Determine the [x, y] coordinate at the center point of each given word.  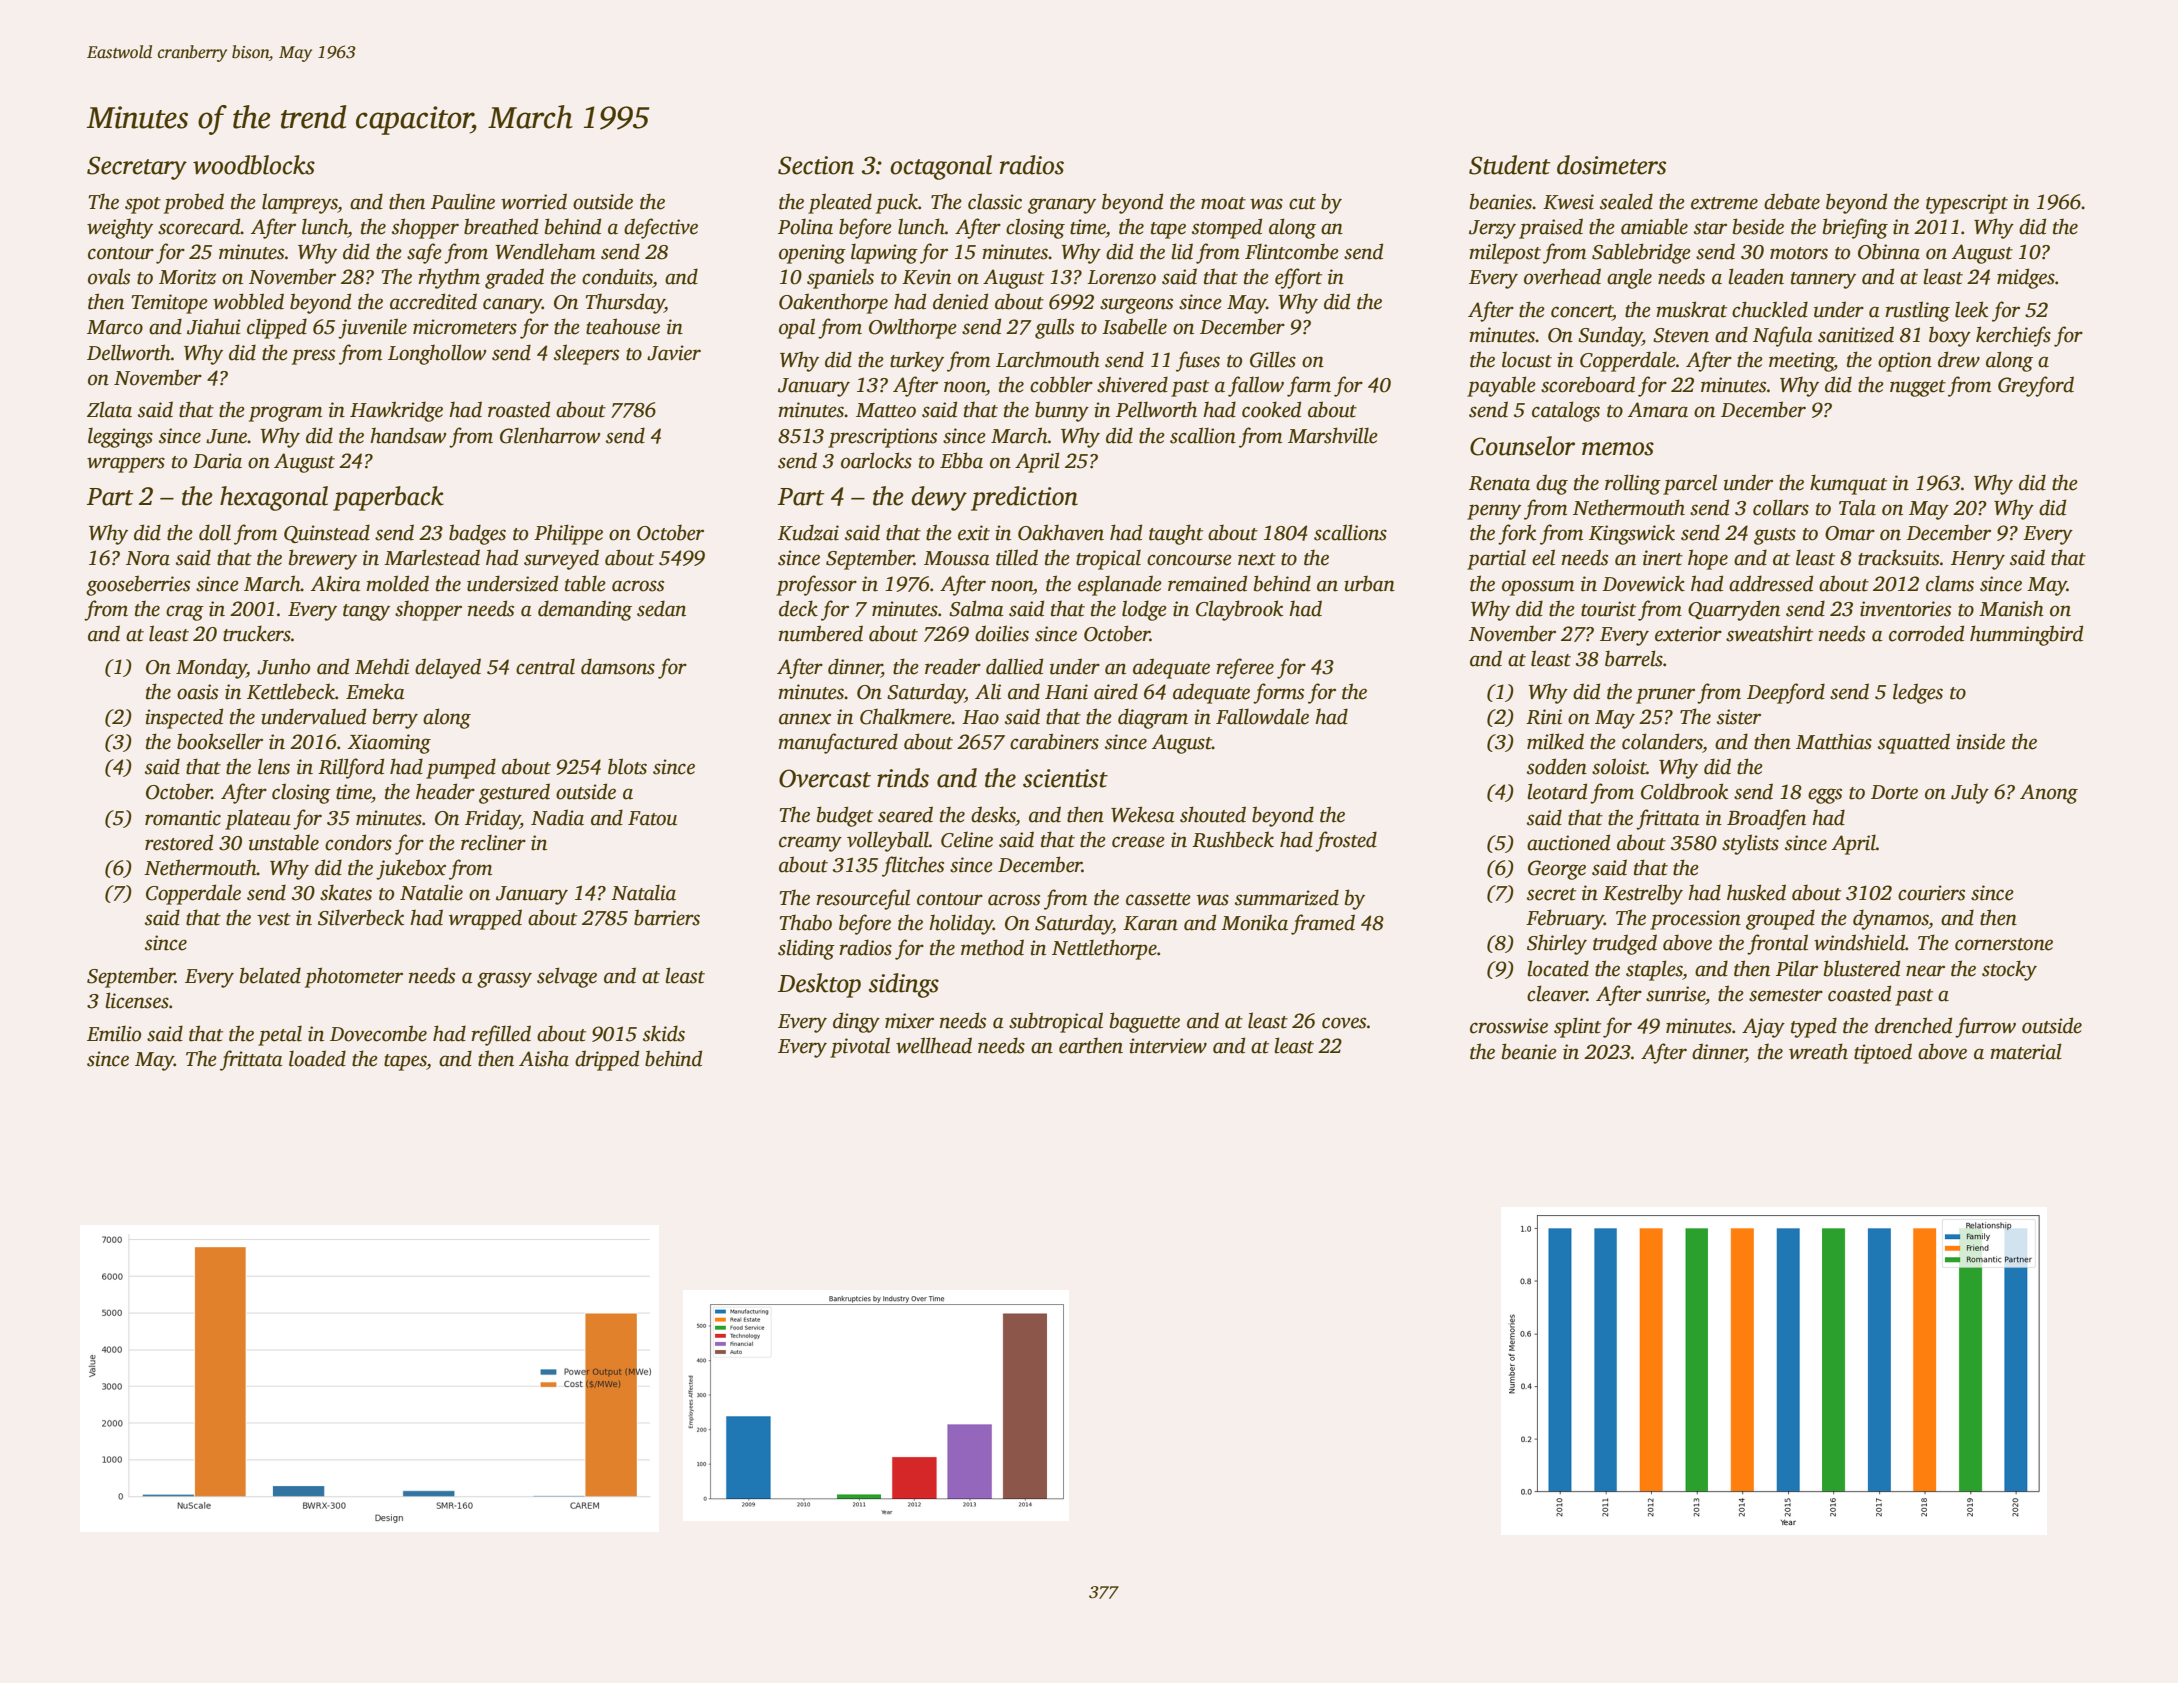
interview [1168, 1046]
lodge [1144, 610]
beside [1758, 226]
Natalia [643, 892]
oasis [197, 692]
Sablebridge [1641, 253]
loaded [317, 1058]
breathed [501, 226]
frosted [1346, 841]
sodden [1557, 766]
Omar [1850, 533]
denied [960, 301]
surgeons [1136, 306]
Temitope [169, 304]
